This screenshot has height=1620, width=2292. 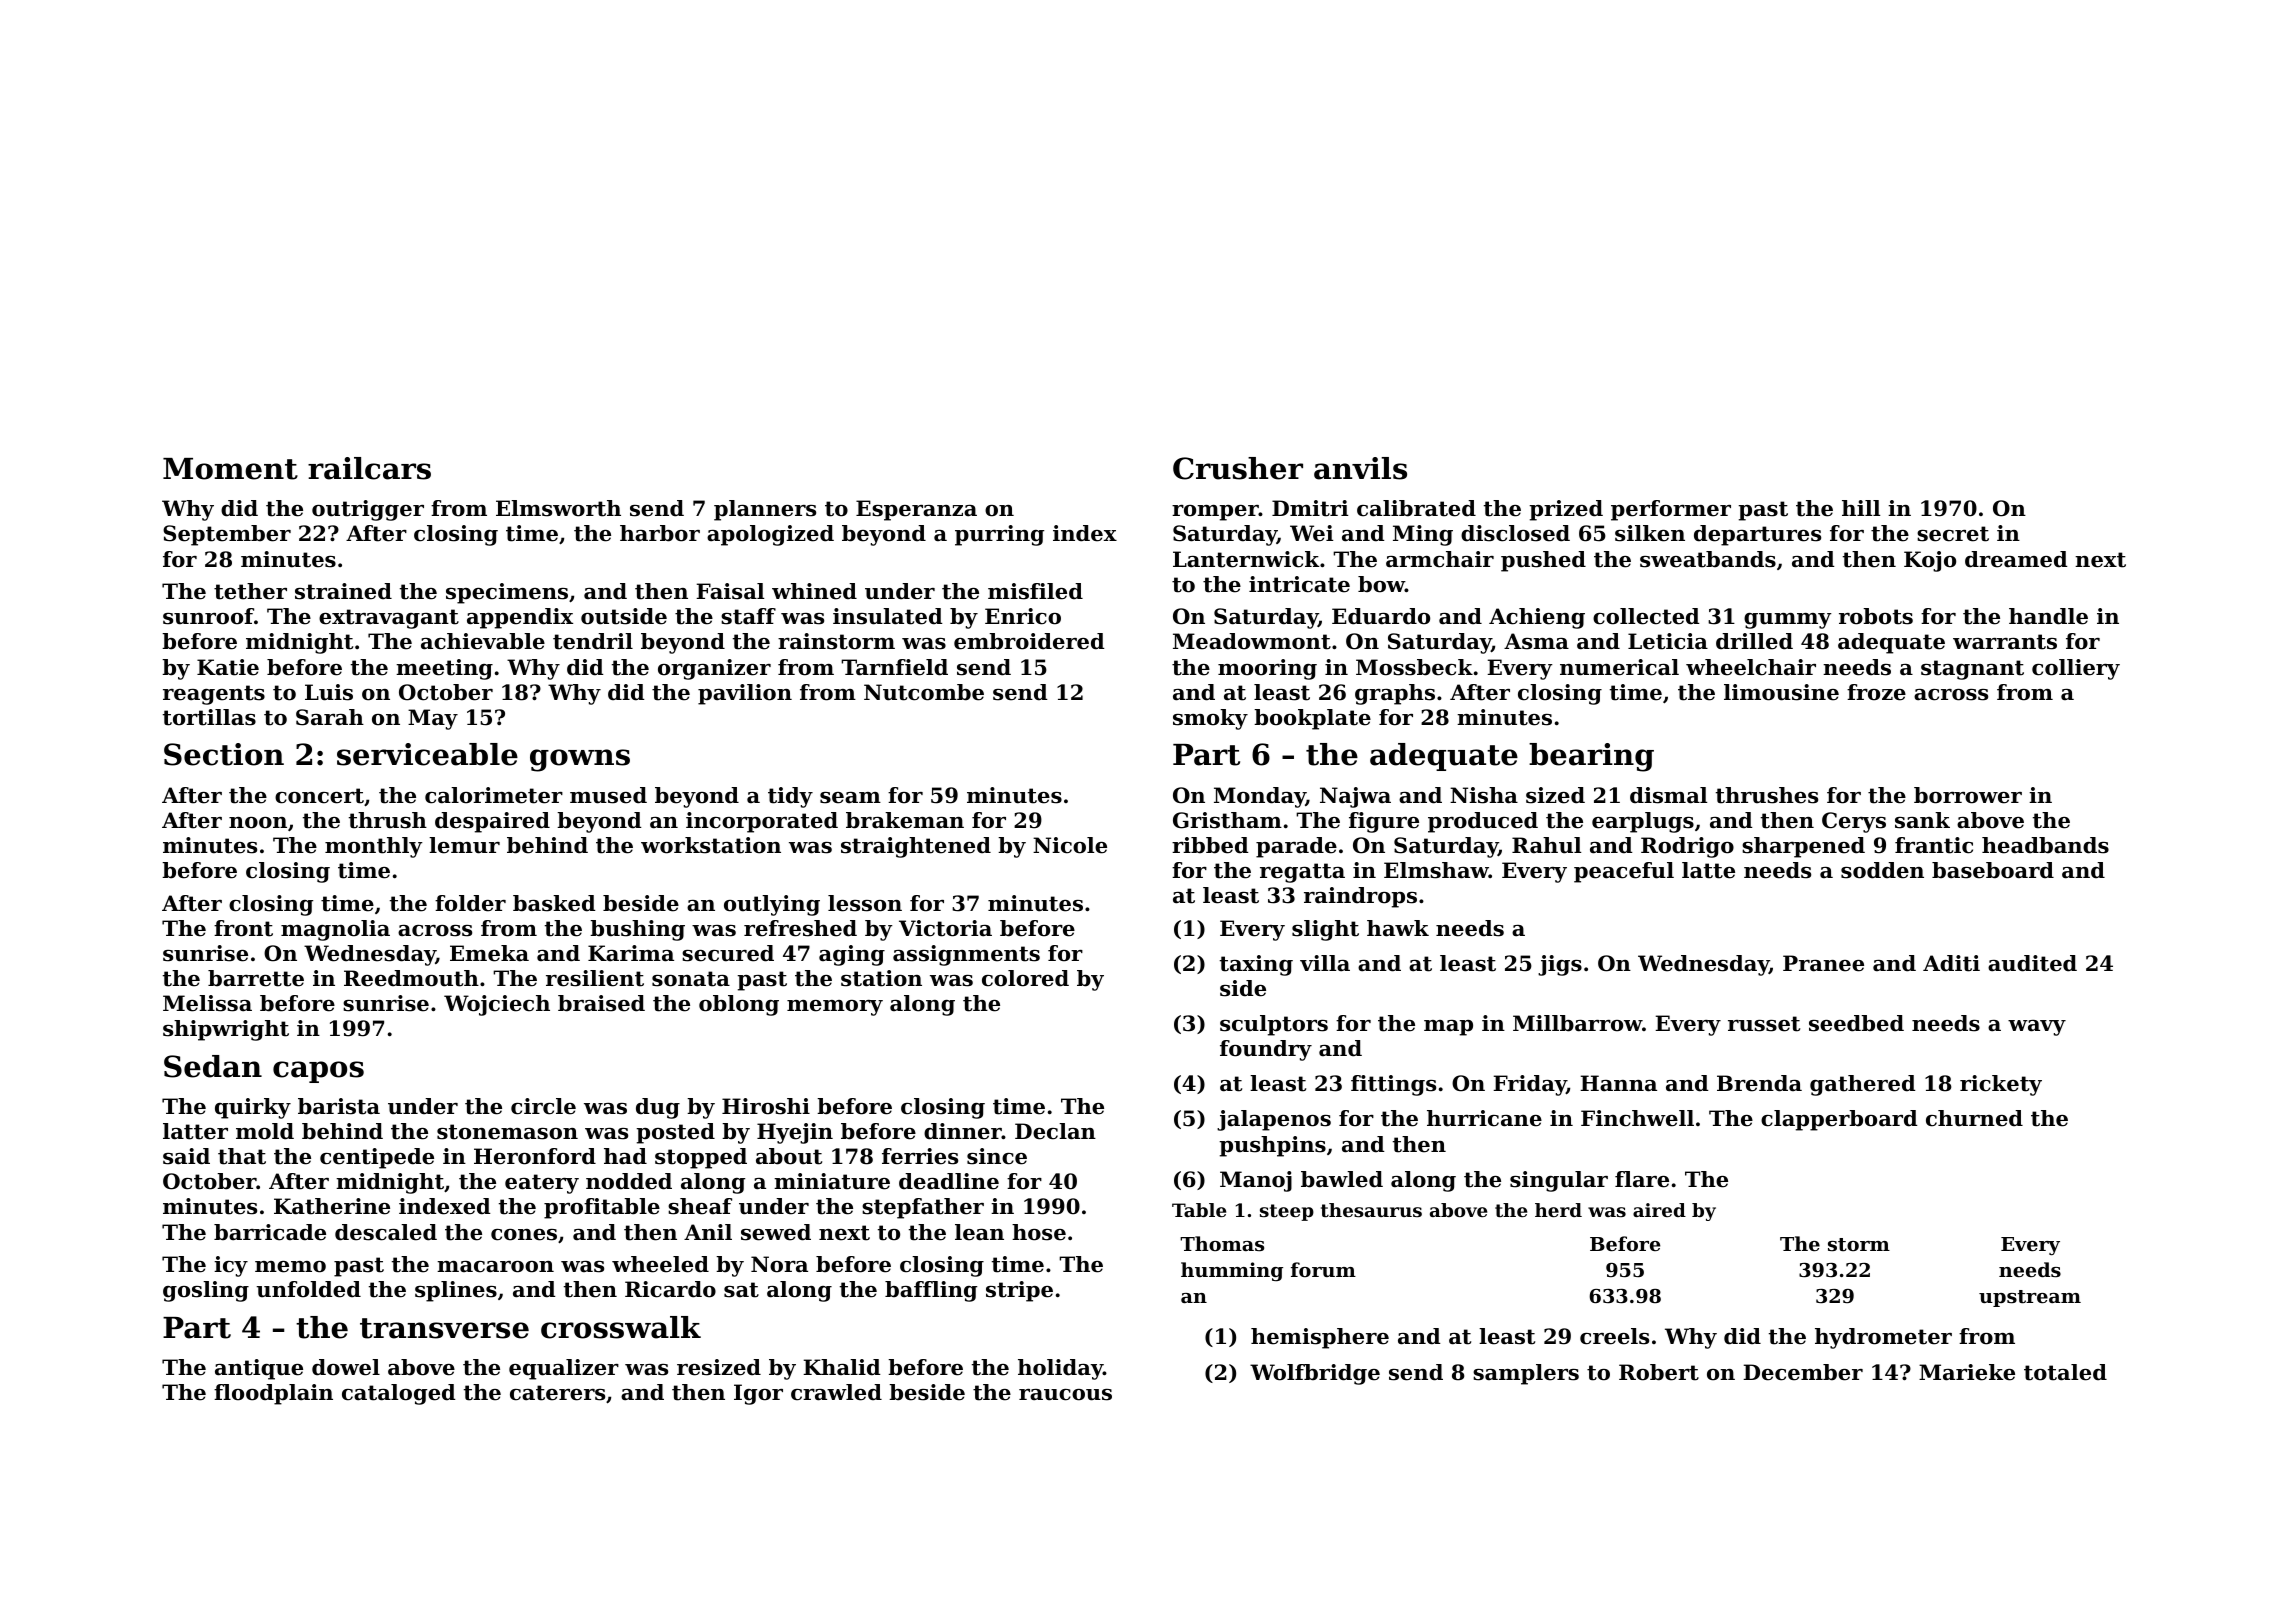 What do you see at coordinates (1029, 641) in the screenshot?
I see `embroidered` at bounding box center [1029, 641].
